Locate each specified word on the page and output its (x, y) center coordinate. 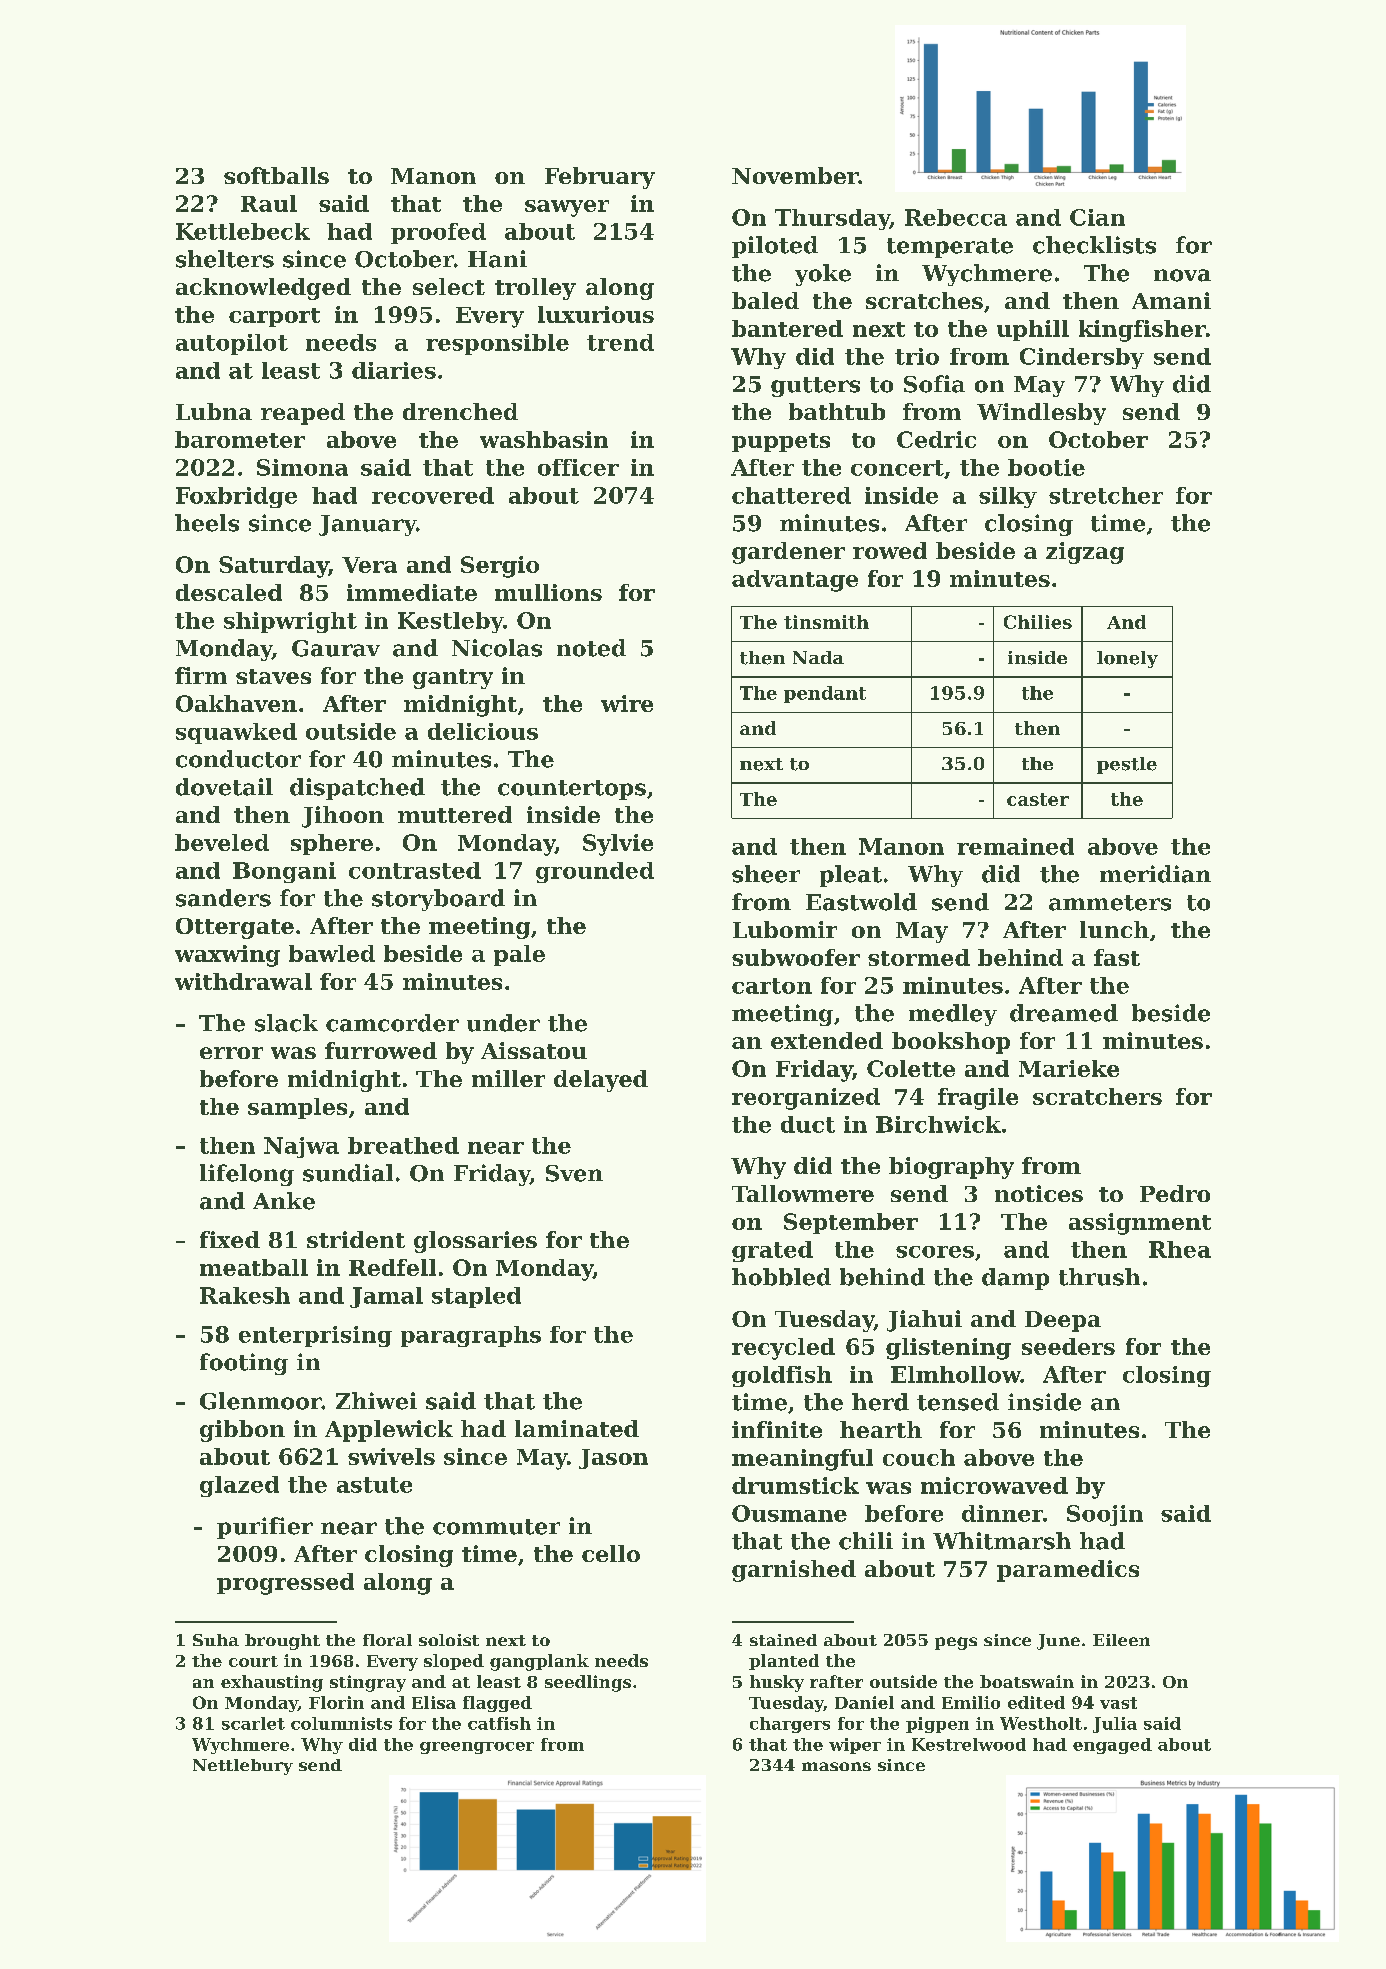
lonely (1127, 659)
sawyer (567, 208)
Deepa (1063, 1321)
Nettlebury (243, 1767)
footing (244, 1364)
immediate (412, 592)
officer (578, 467)
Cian (1097, 217)
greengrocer (477, 1748)
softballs (276, 175)
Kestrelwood (969, 1744)
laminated (577, 1428)
